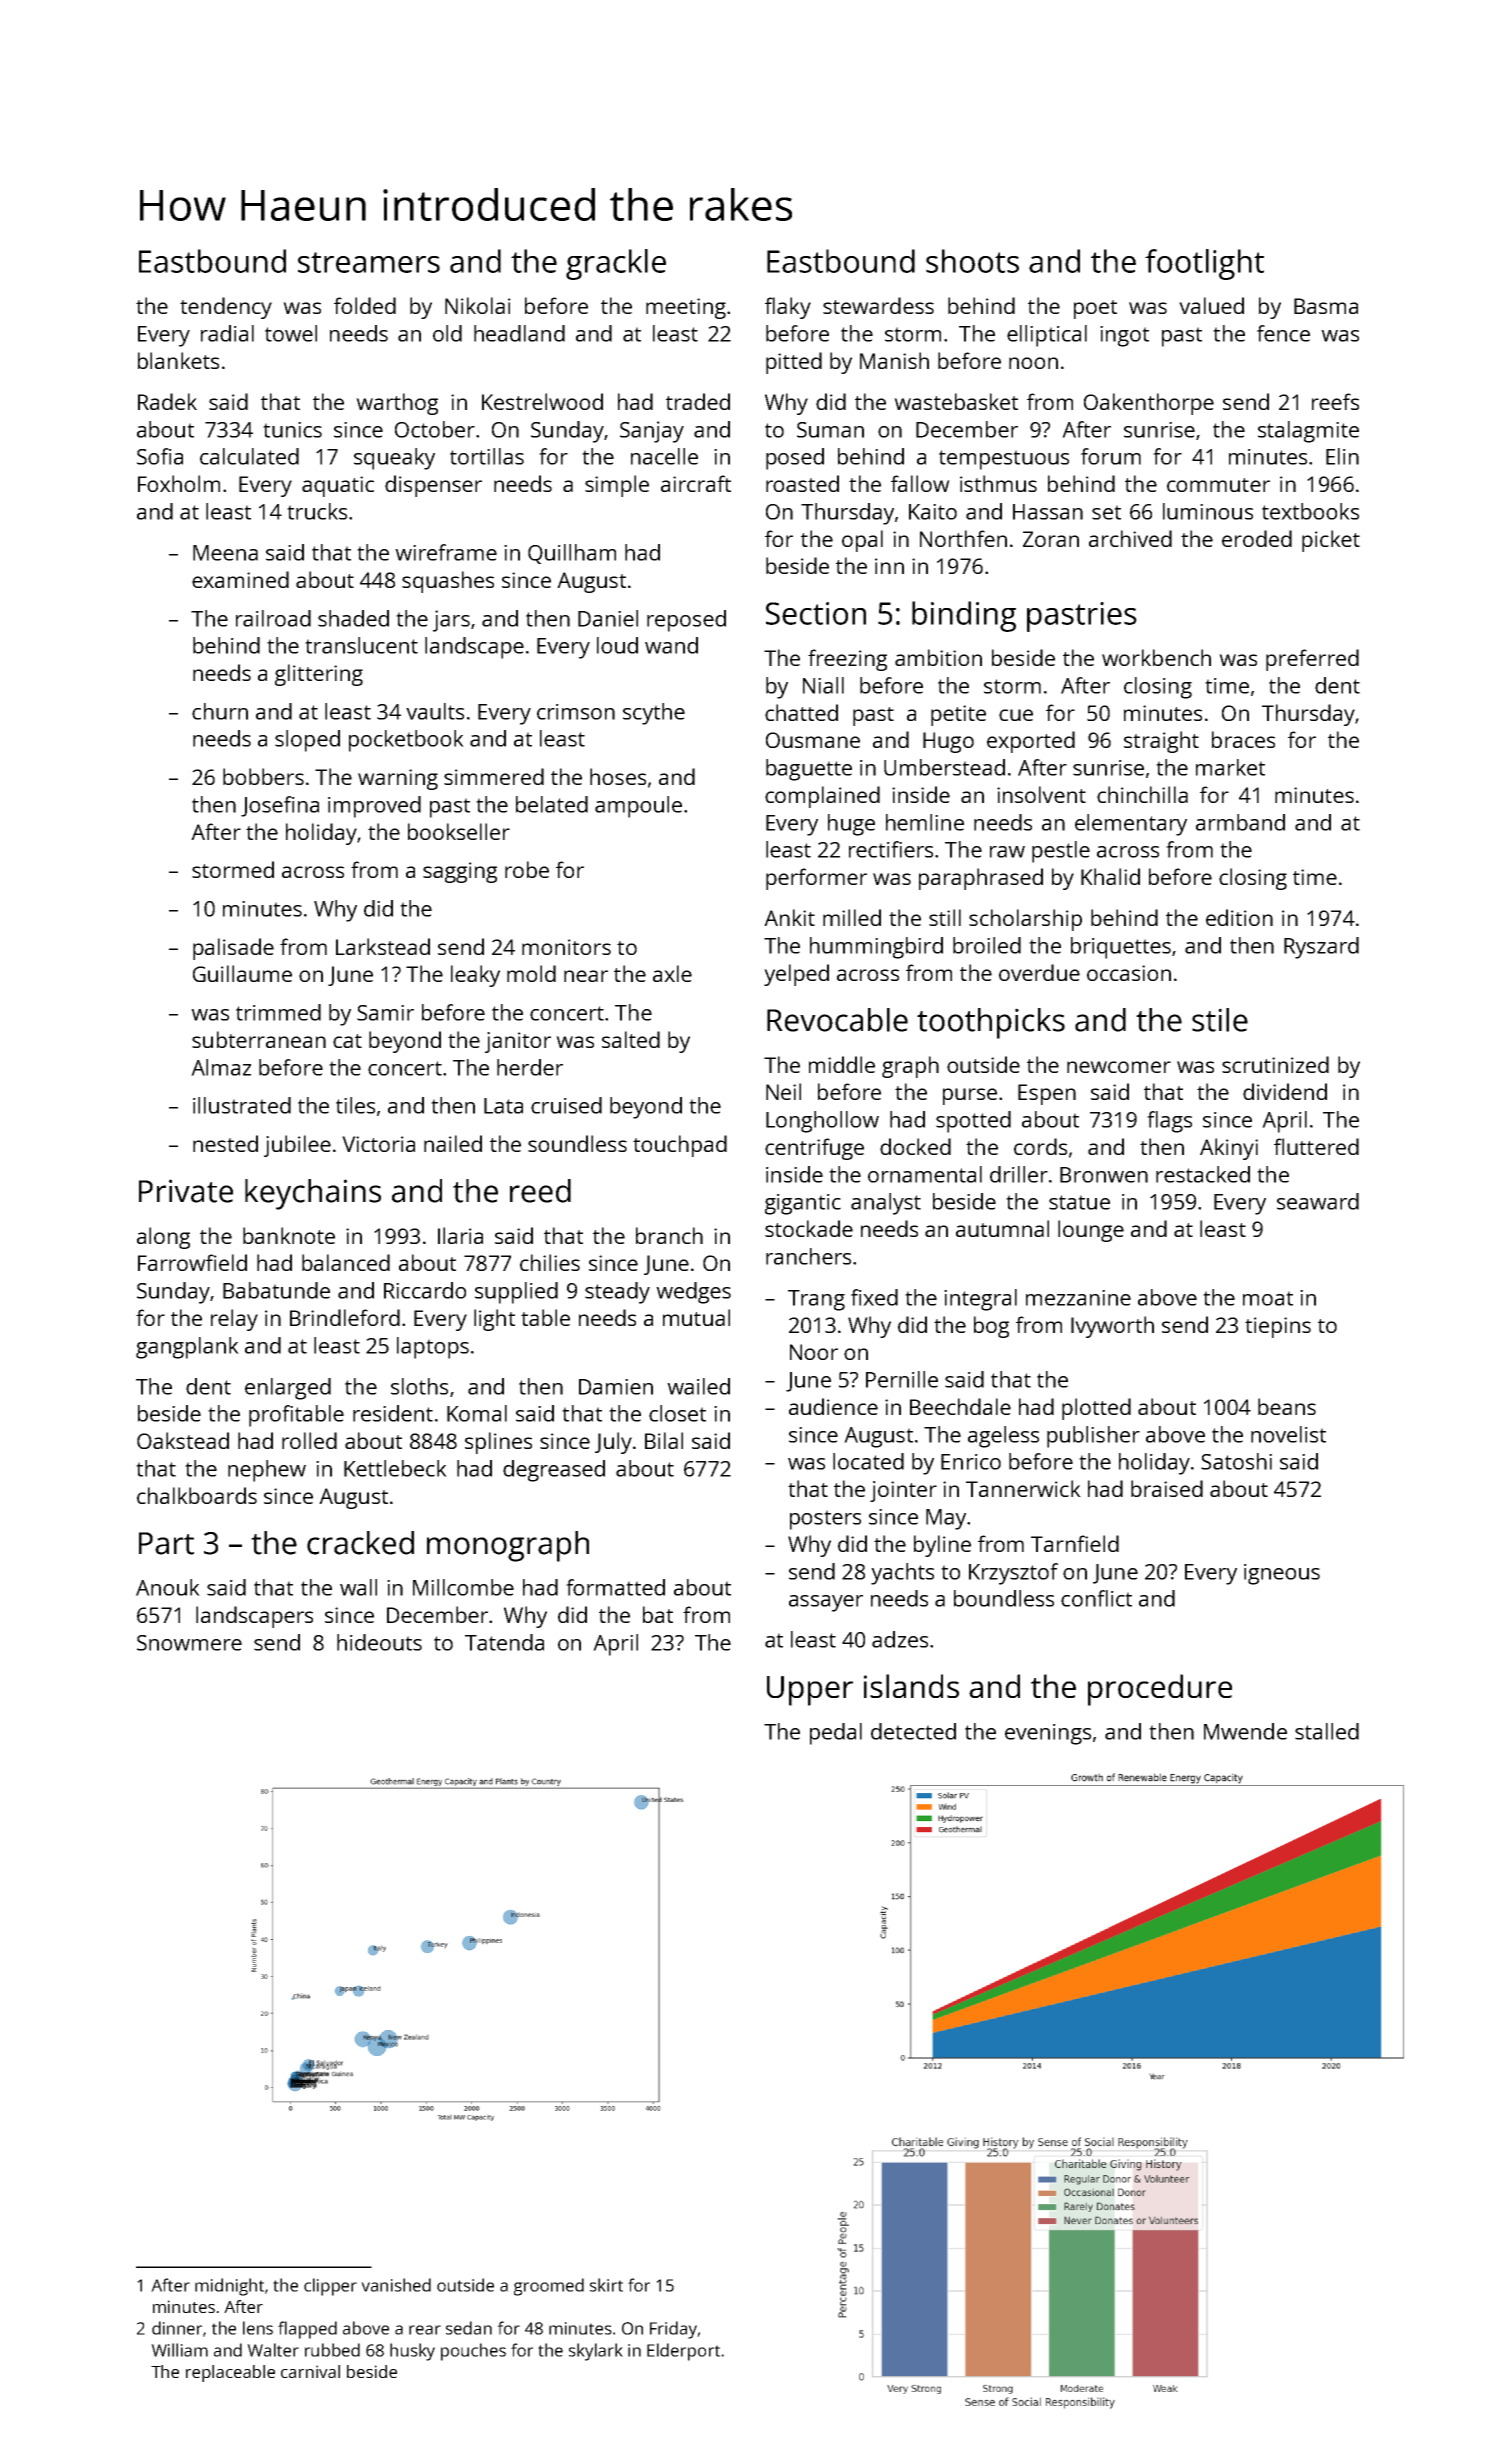 The width and height of the page is (1496, 2464). What do you see at coordinates (913, 1731) in the page?
I see `detected` at bounding box center [913, 1731].
